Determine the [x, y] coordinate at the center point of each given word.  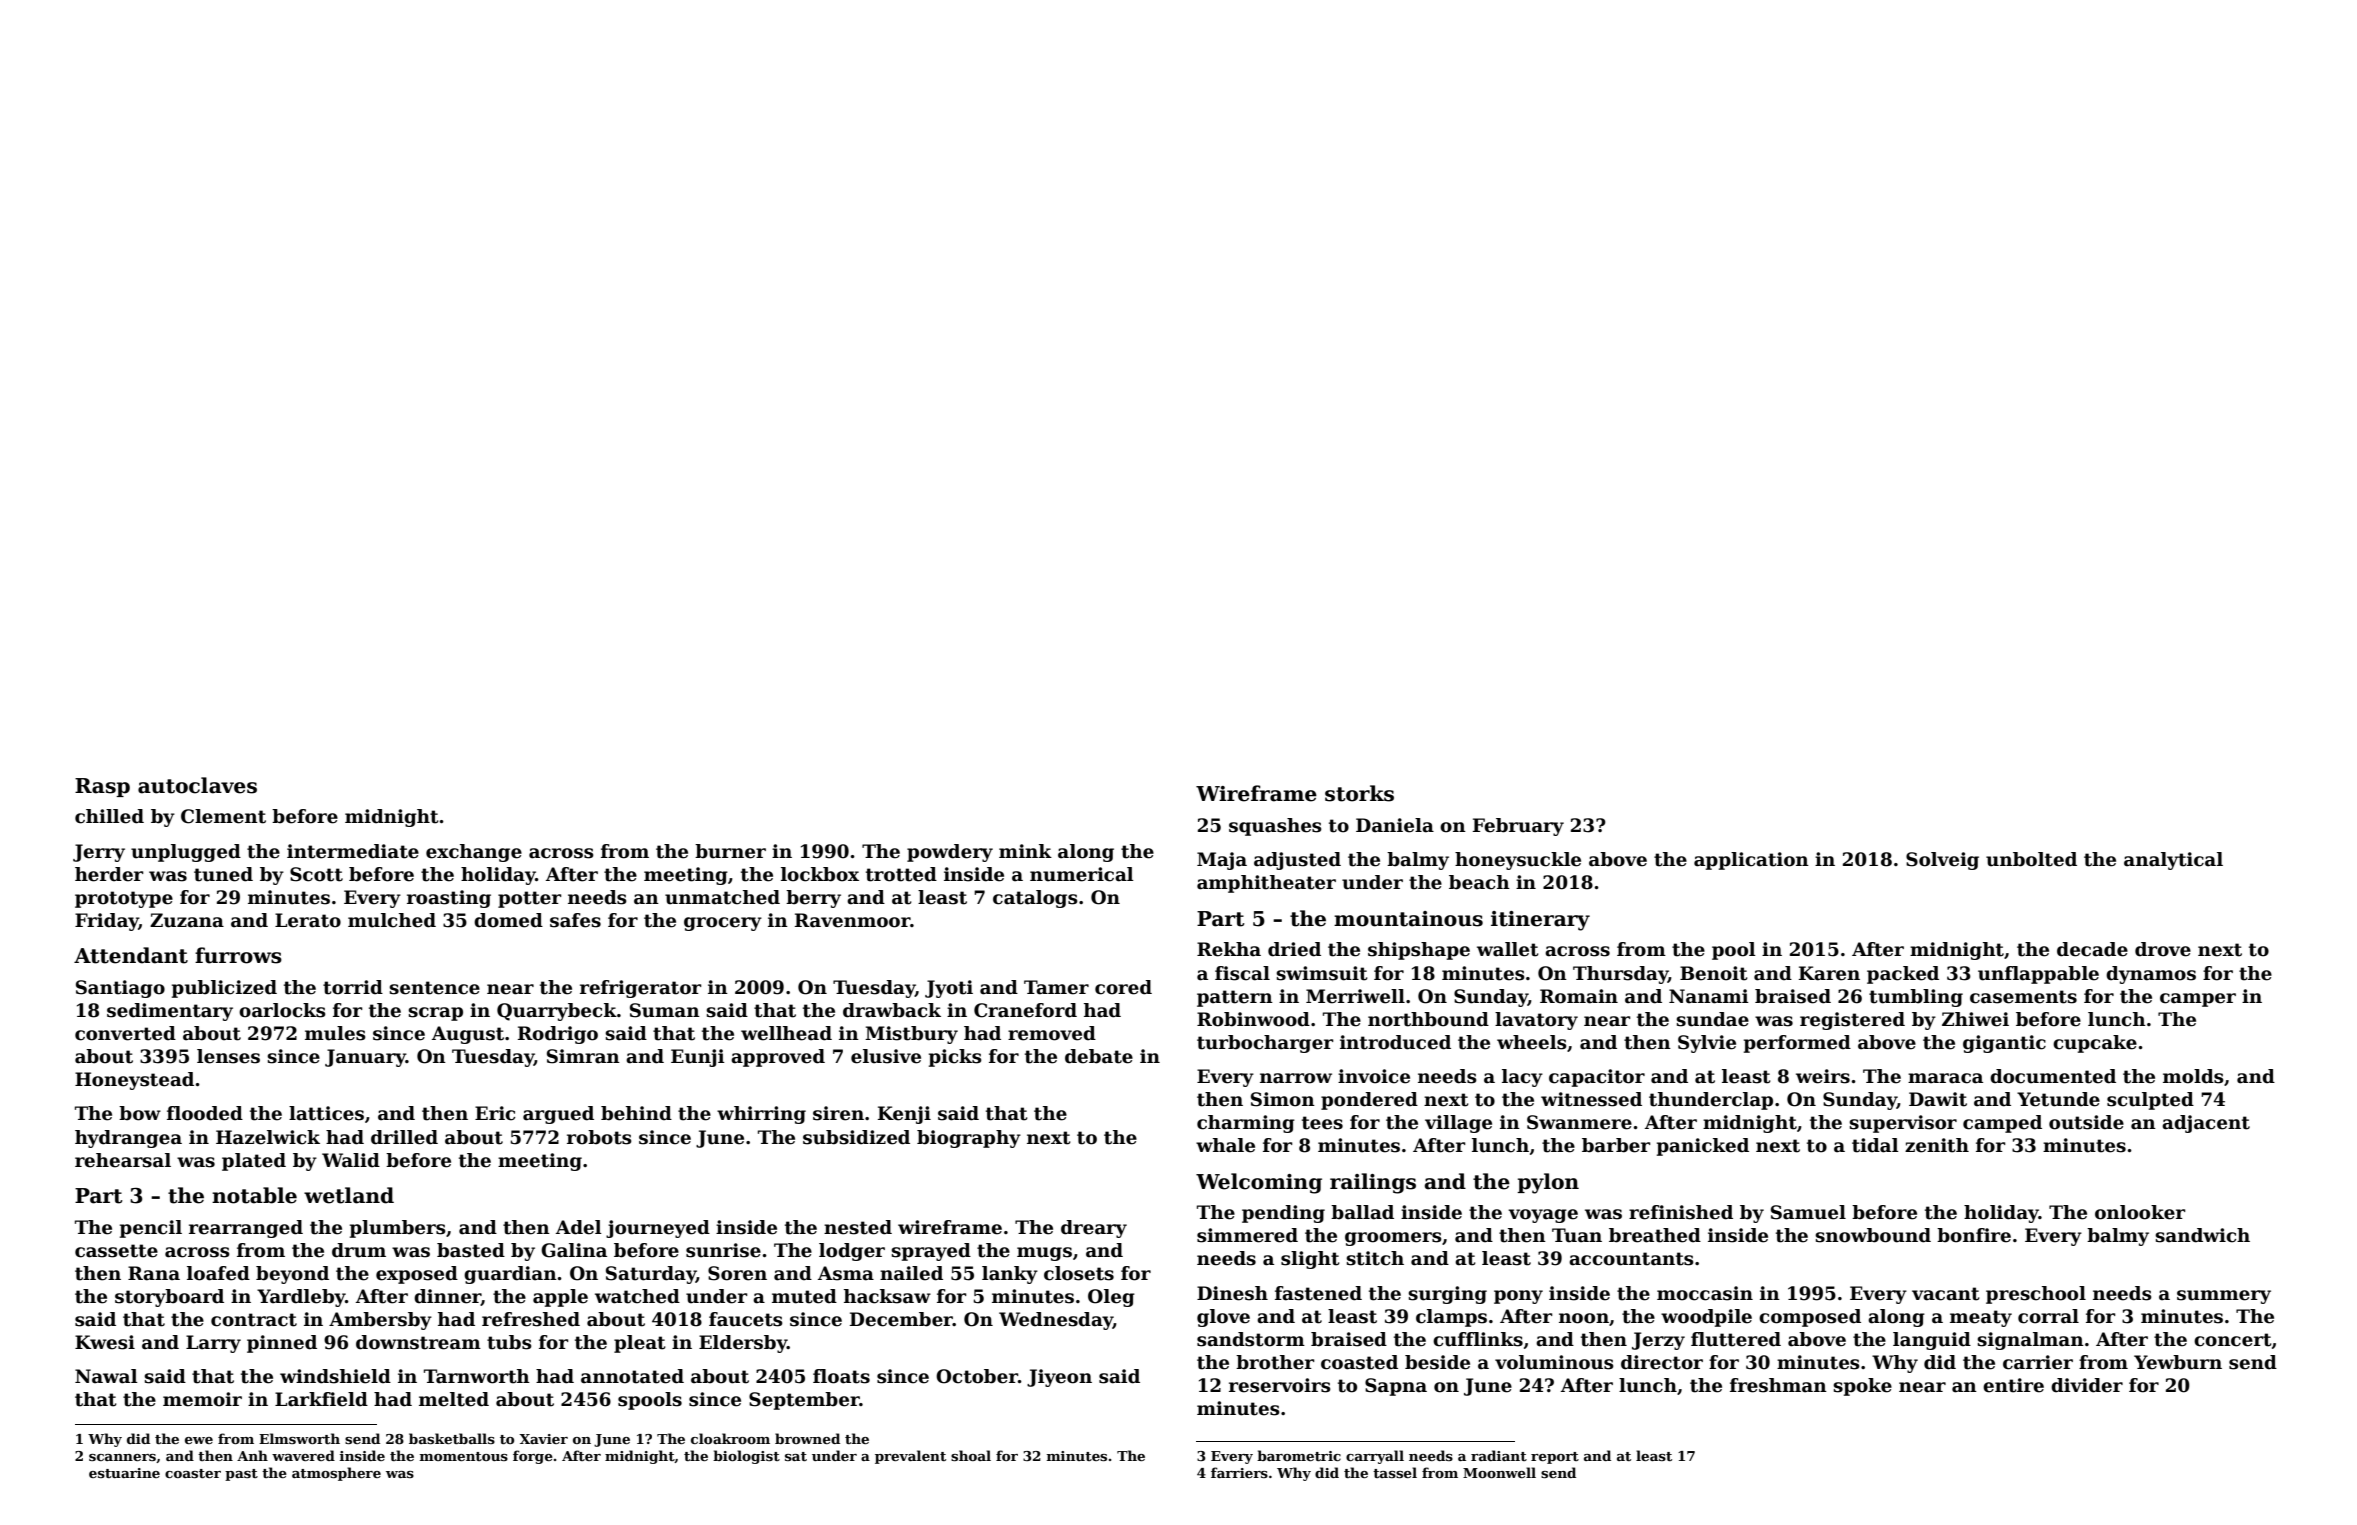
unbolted [2031, 859]
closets [1079, 1273]
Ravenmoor [852, 920]
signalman [2030, 1341]
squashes [1275, 827]
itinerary [1540, 921]
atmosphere [336, 1474]
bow [140, 1113]
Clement [223, 816]
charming [1246, 1124]
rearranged [246, 1229]
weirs [1823, 1076]
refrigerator [641, 989]
